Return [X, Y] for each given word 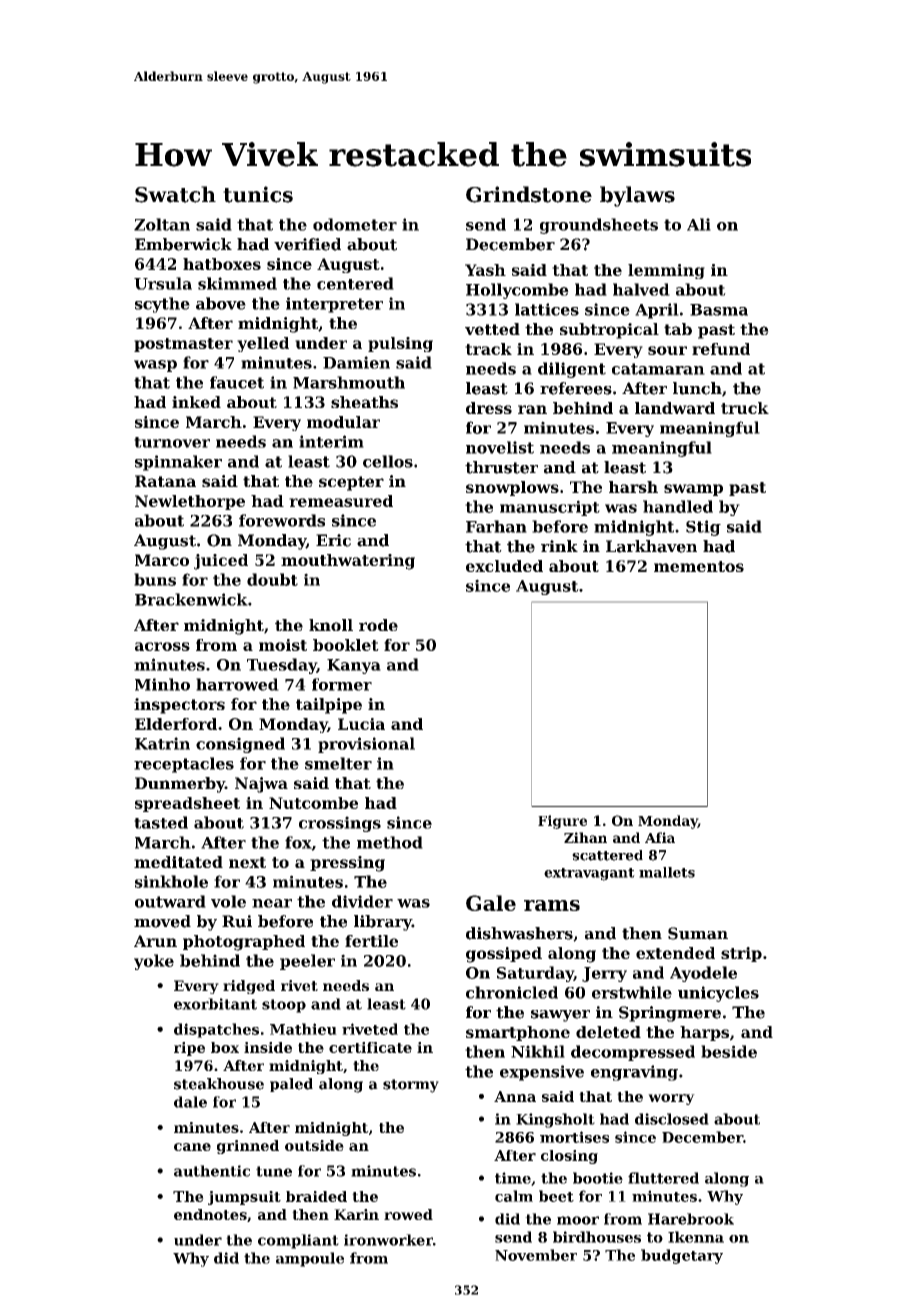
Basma [719, 310]
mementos [699, 566]
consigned [240, 745]
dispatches [216, 1030]
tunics [258, 194]
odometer [355, 224]
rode [378, 625]
